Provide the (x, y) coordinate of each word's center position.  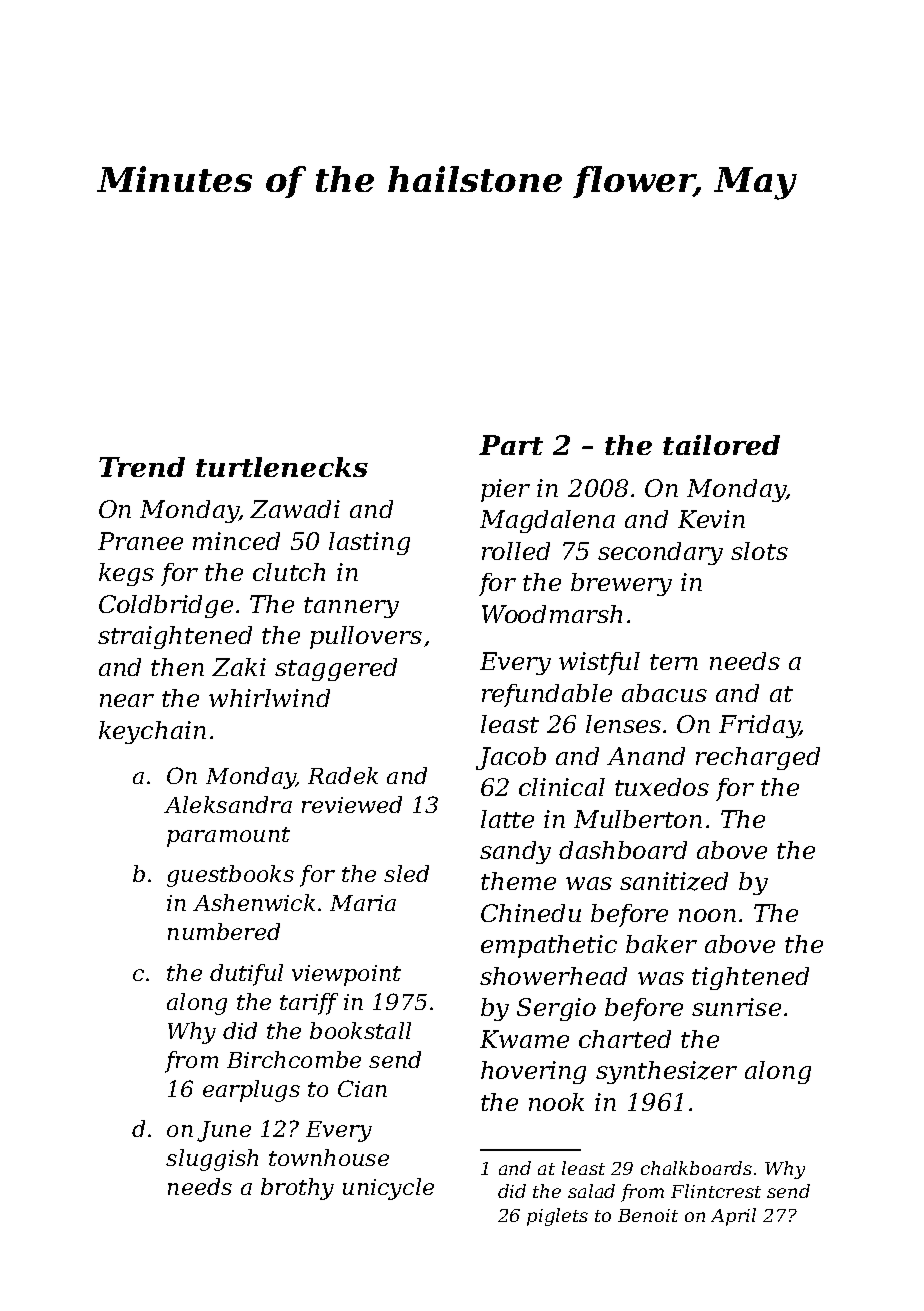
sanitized (674, 881)
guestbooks (230, 876)
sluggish (212, 1160)
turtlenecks (282, 467)
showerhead (553, 976)
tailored (721, 445)
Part (511, 445)
